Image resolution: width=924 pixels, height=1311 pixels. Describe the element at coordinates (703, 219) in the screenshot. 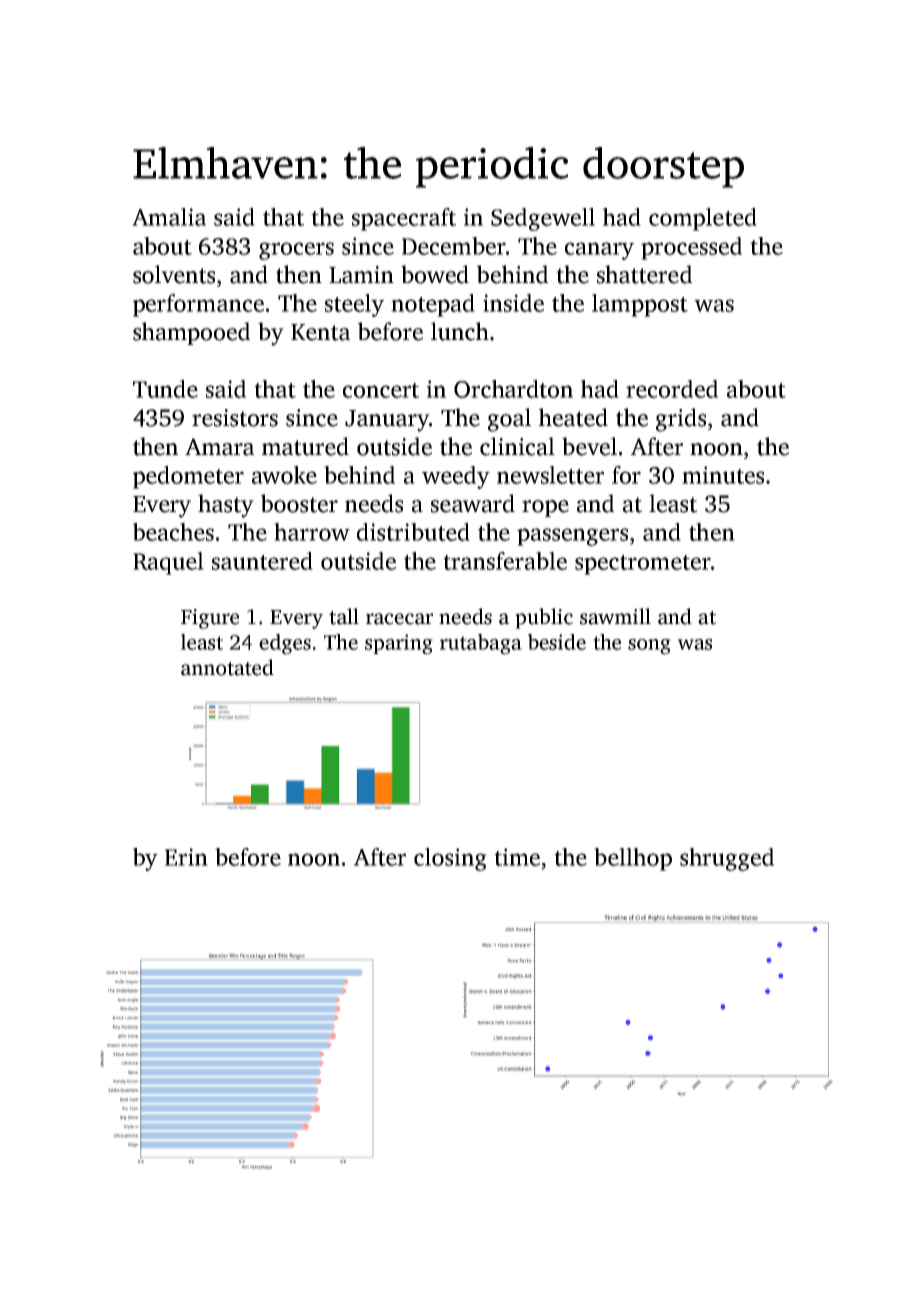

I see `completed` at that location.
